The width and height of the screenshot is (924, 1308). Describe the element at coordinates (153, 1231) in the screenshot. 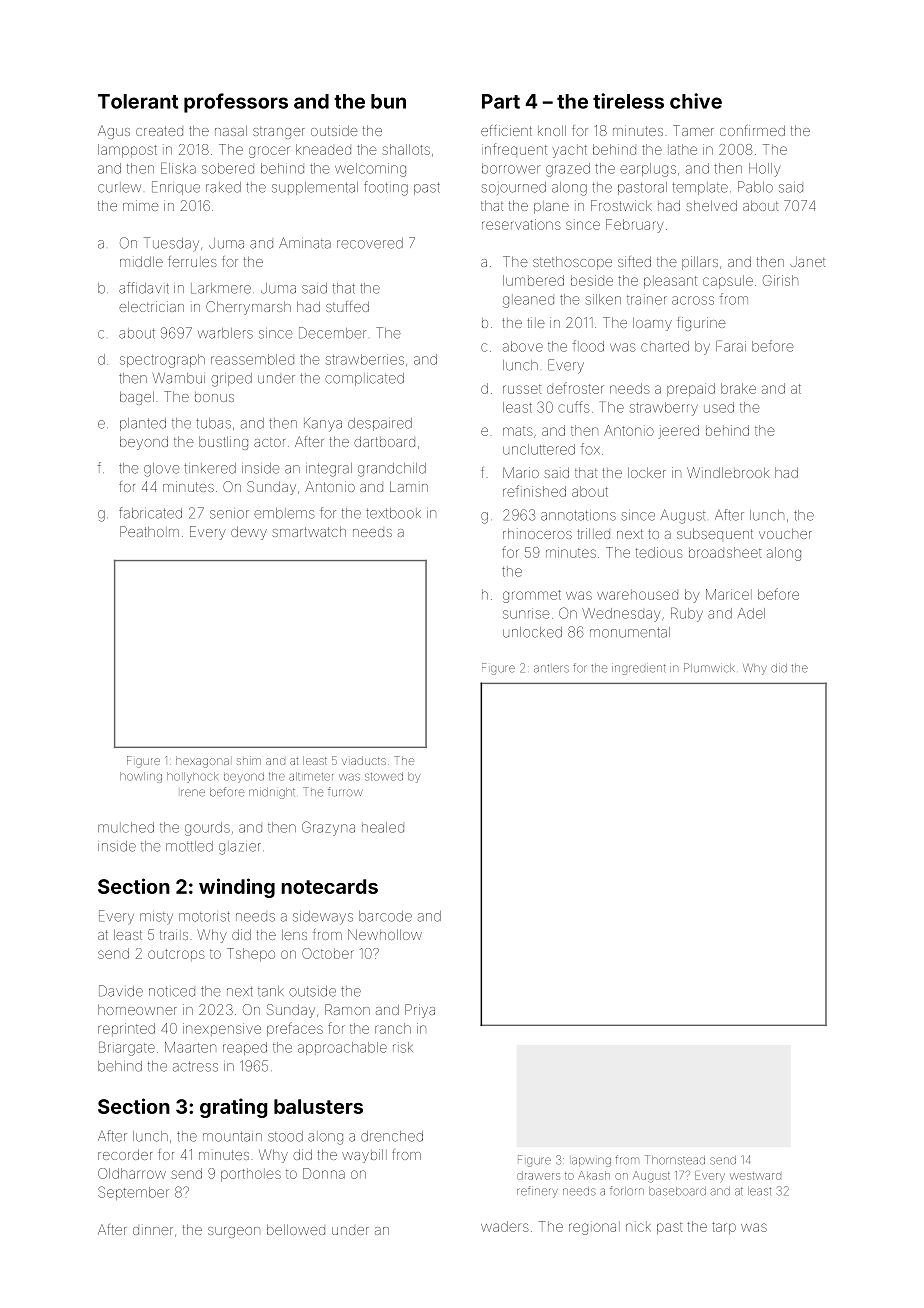

I see `dinner` at that location.
